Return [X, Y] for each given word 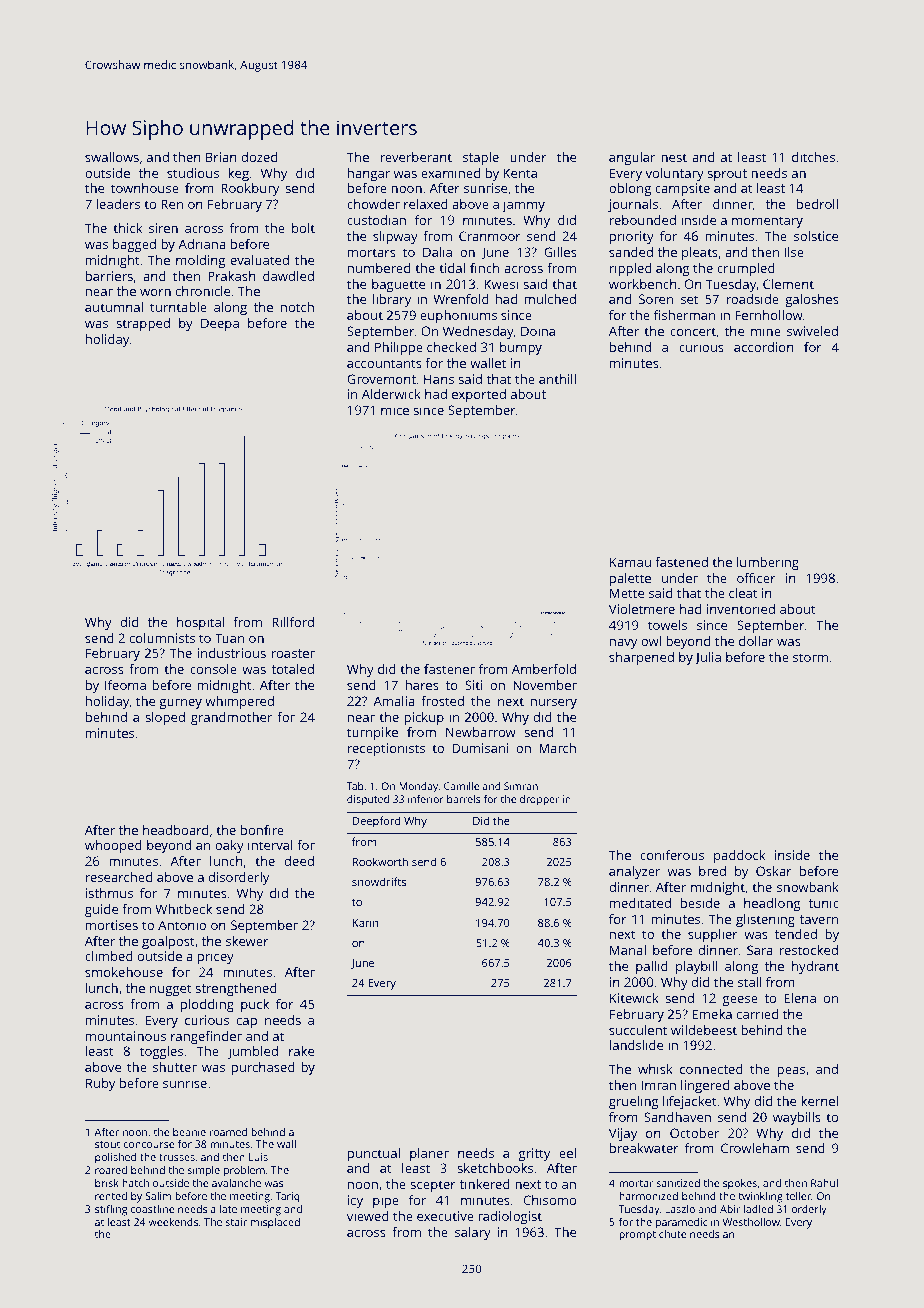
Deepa [220, 324]
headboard [175, 830]
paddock [739, 856]
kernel [819, 1101]
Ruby [100, 1084]
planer [429, 1154]
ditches [813, 157]
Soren [656, 299]
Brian [221, 157]
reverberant [416, 157]
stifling [111, 1210]
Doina [538, 331]
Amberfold [544, 669]
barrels [464, 799]
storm [810, 657]
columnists [162, 638]
